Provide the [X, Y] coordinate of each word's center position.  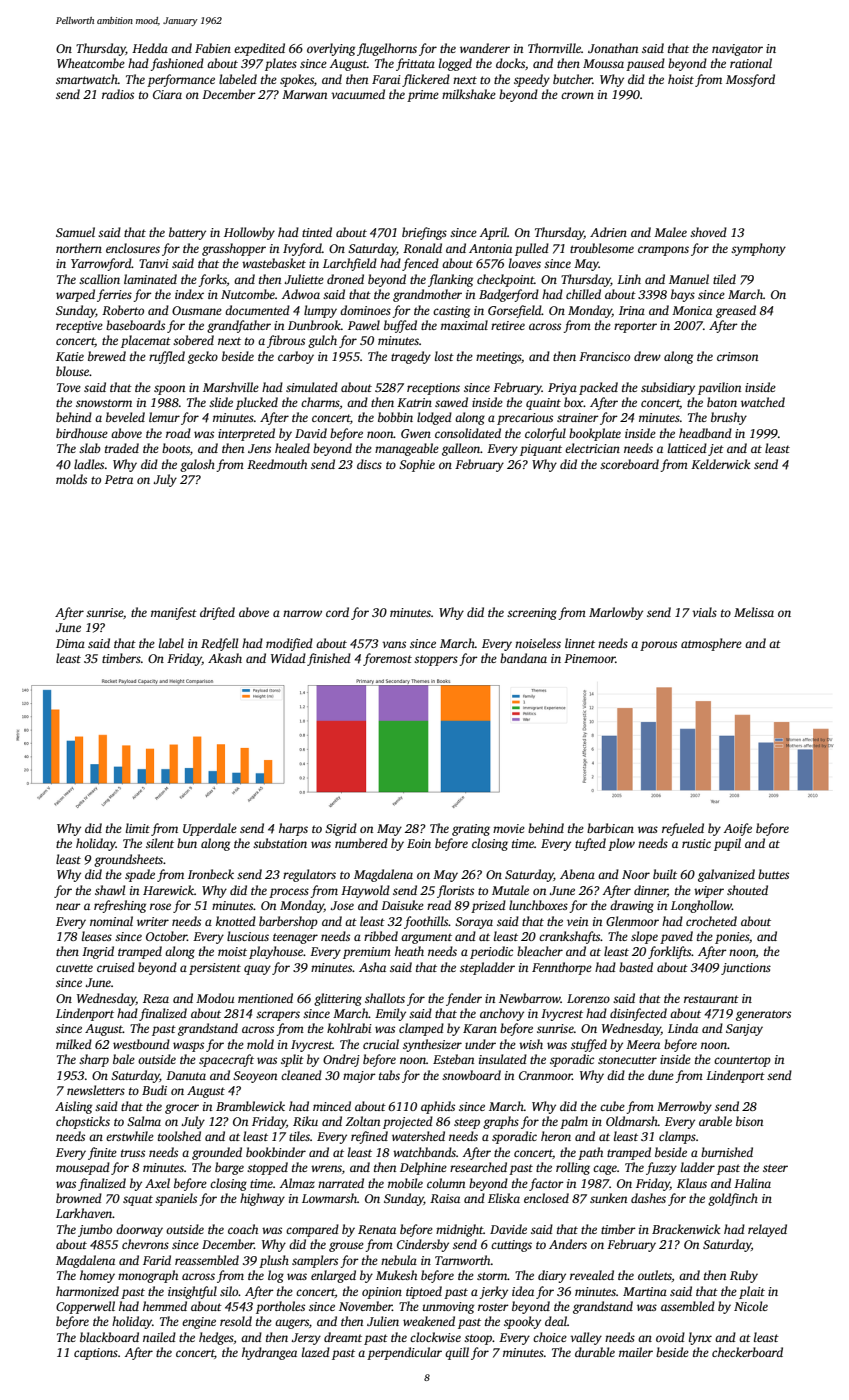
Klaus [692, 1183]
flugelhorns [387, 49]
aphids [438, 1107]
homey [97, 1276]
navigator [737, 50]
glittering [338, 999]
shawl [110, 890]
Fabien [213, 48]
